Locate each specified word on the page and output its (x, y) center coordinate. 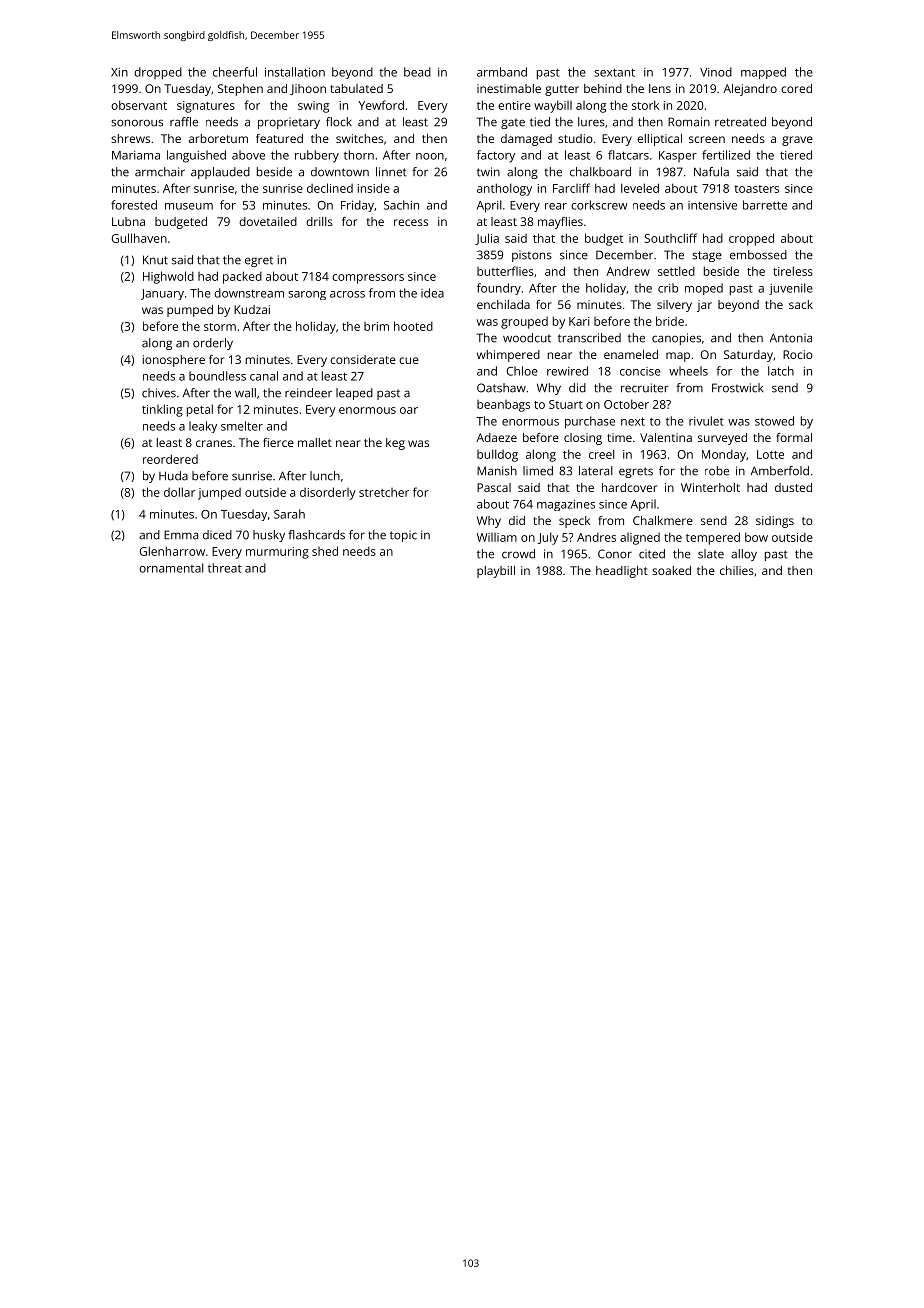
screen (707, 139)
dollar (179, 492)
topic (403, 536)
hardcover (629, 487)
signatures (206, 107)
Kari (579, 321)
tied (540, 122)
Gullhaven (139, 238)
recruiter (645, 388)
